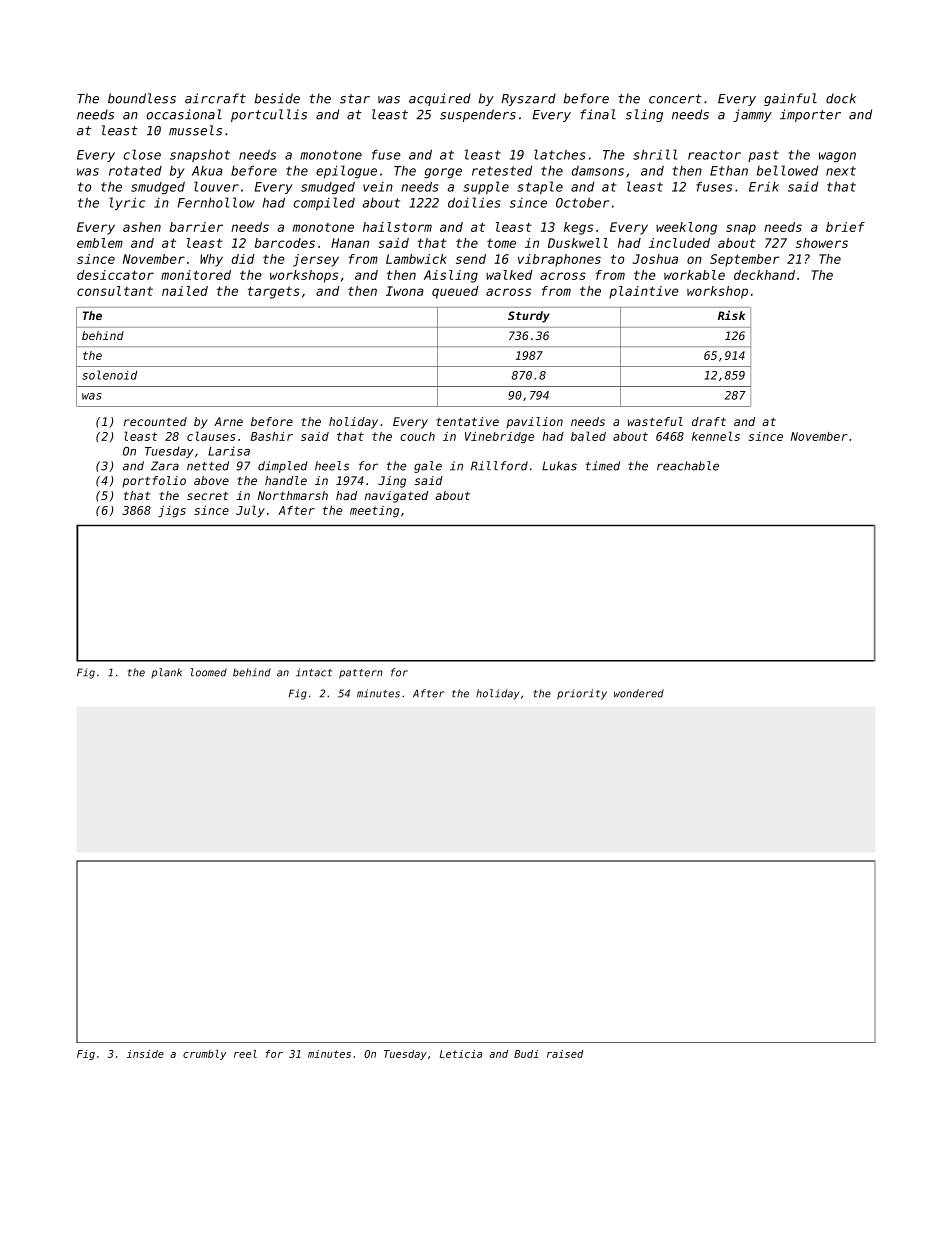 This screenshot has width=952, height=1233. I want to click on meeting, so click(374, 512).
